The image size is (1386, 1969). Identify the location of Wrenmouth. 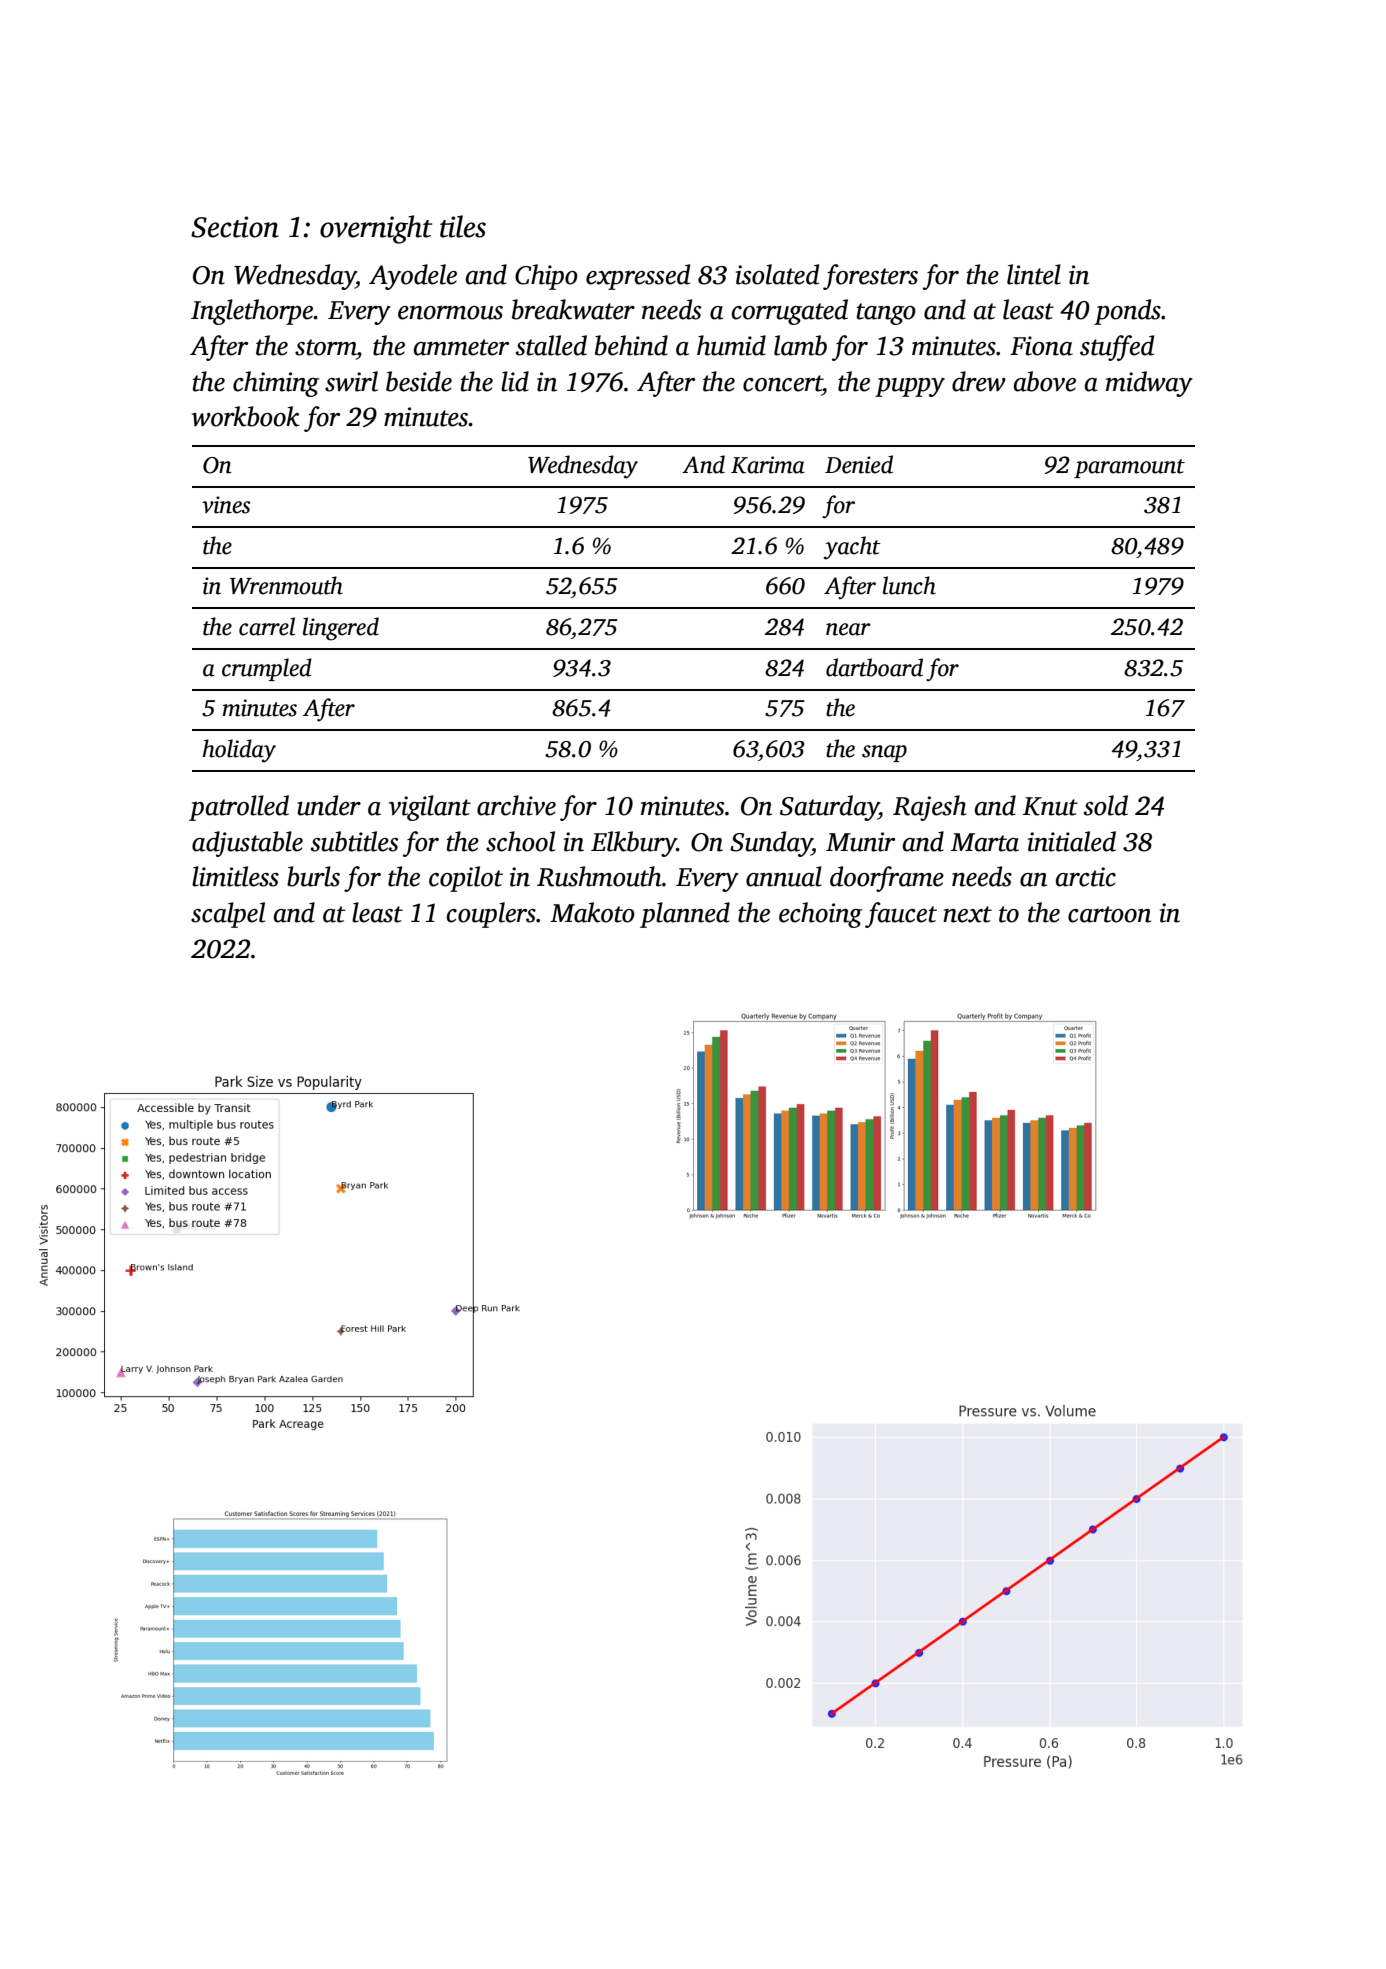
(286, 585).
